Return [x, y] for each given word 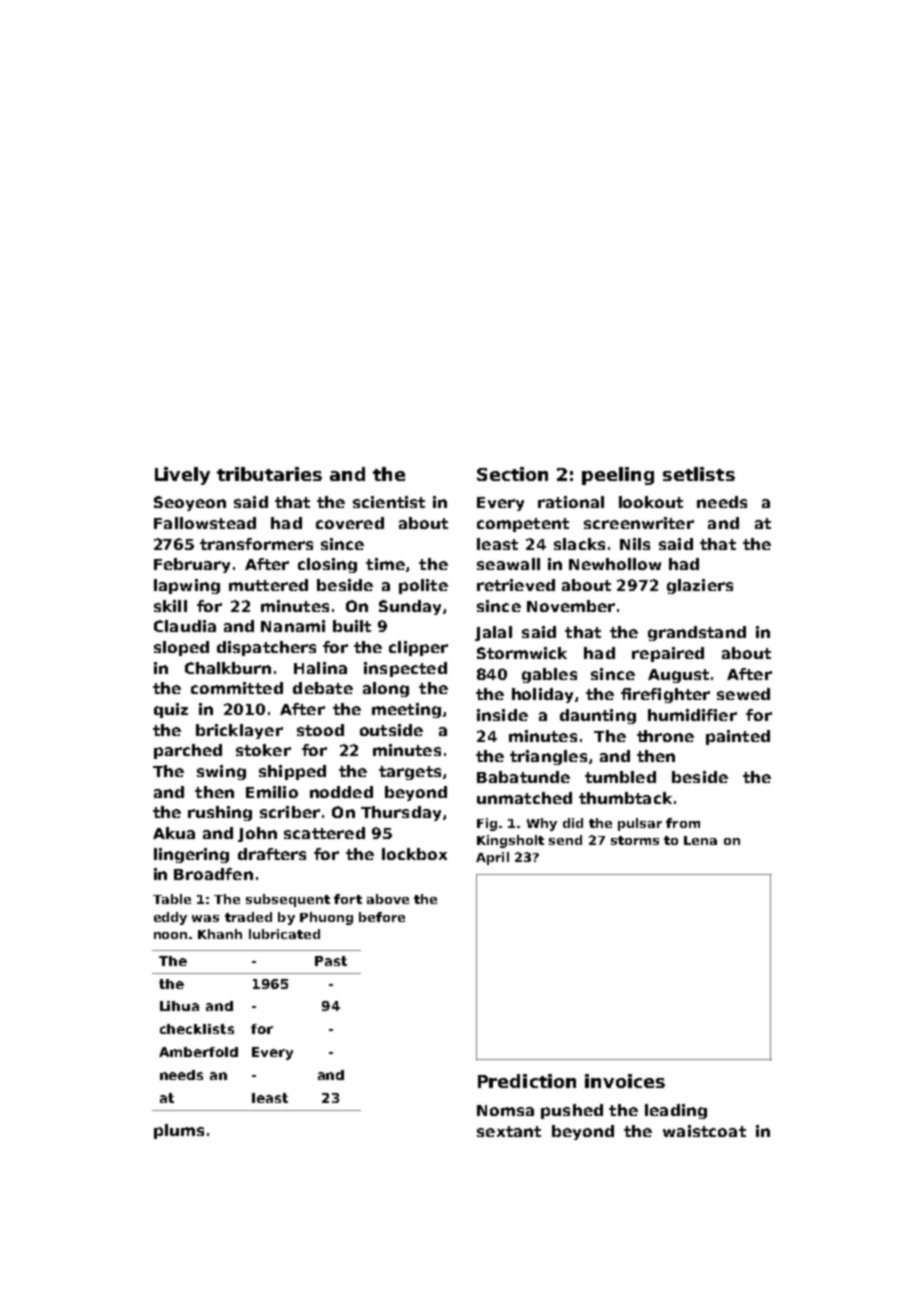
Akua [174, 833]
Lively [182, 476]
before [382, 917]
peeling [618, 476]
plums [179, 1131]
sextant [509, 1131]
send [565, 840]
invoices [625, 1081]
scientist [389, 502]
